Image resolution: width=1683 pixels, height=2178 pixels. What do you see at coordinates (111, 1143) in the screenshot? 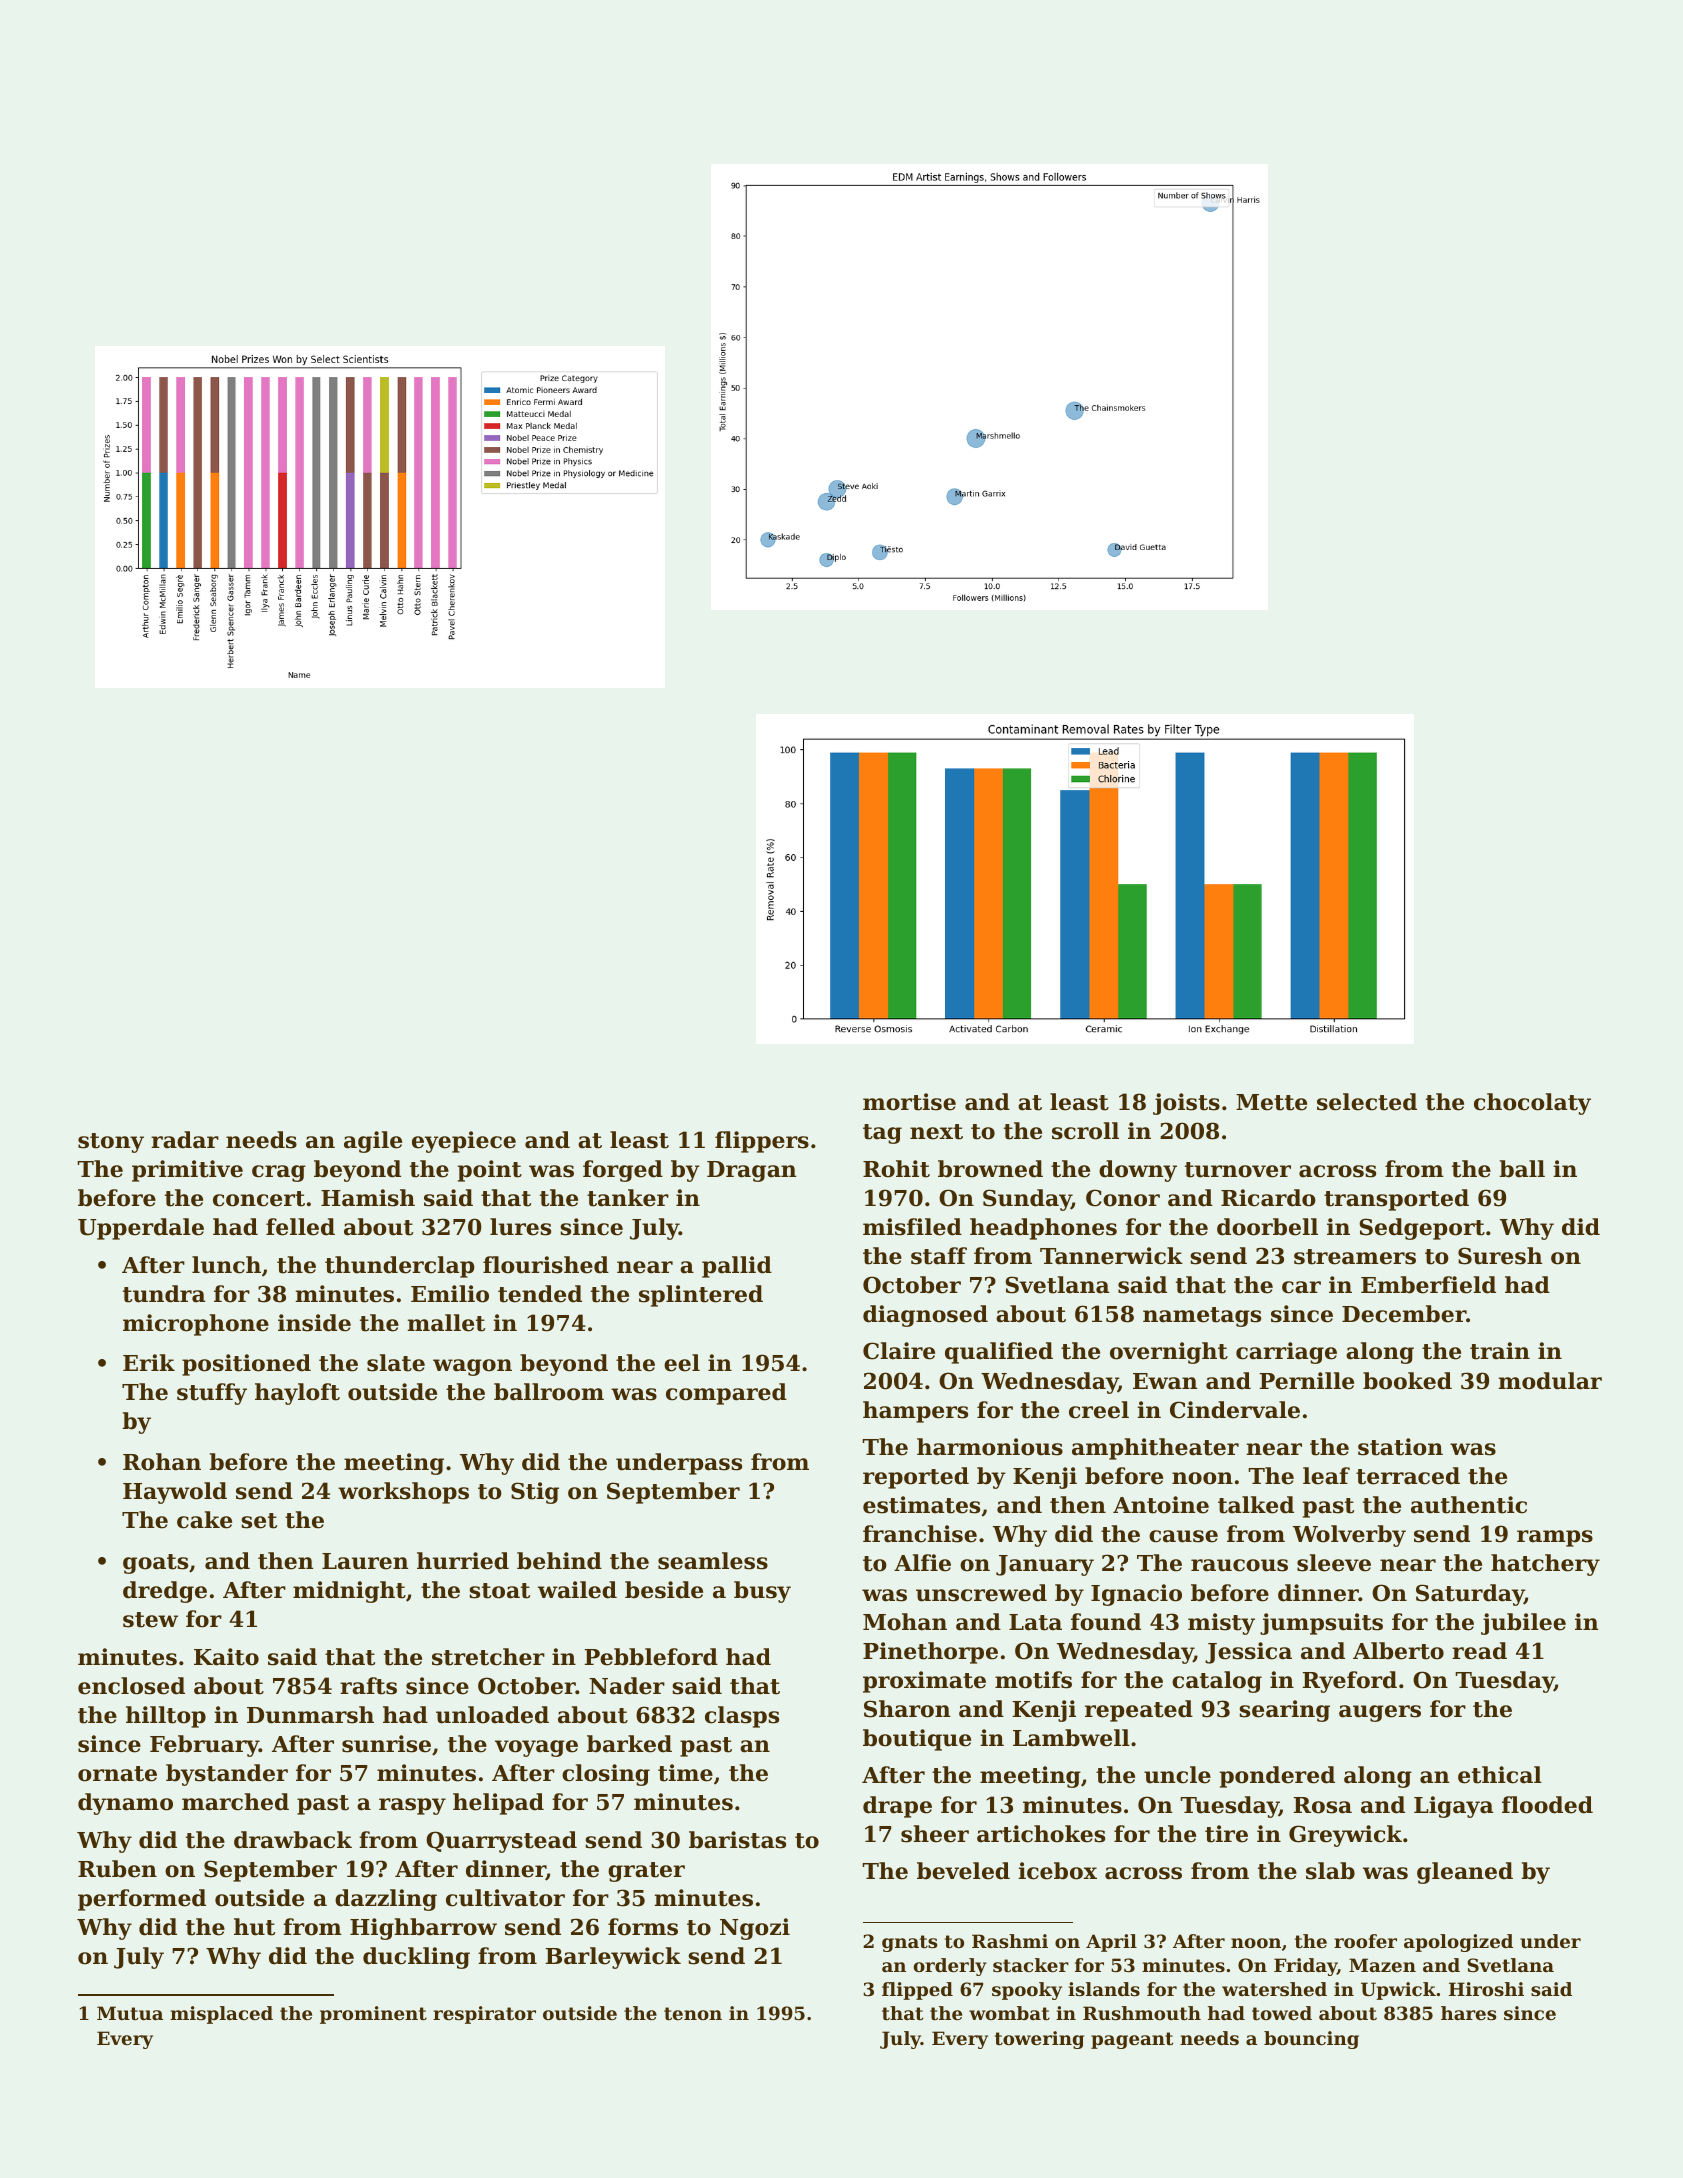
I see `stony` at bounding box center [111, 1143].
